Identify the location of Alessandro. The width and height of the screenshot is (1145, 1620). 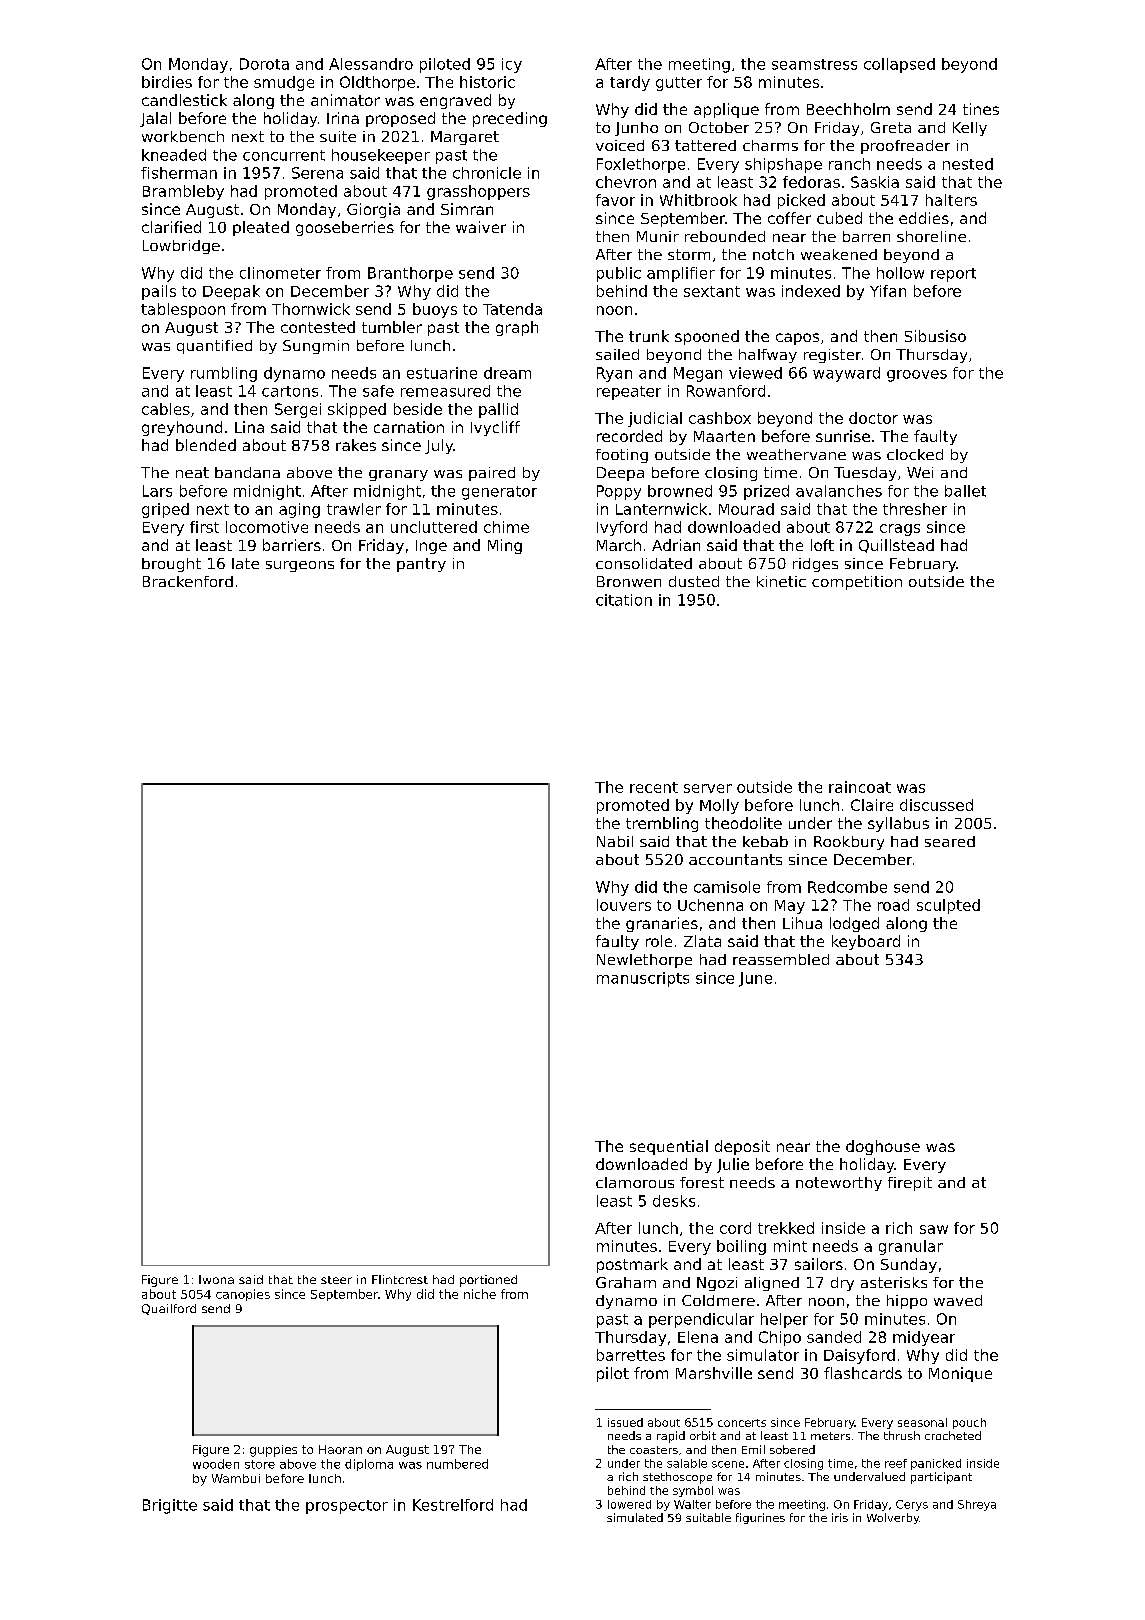
(371, 64).
